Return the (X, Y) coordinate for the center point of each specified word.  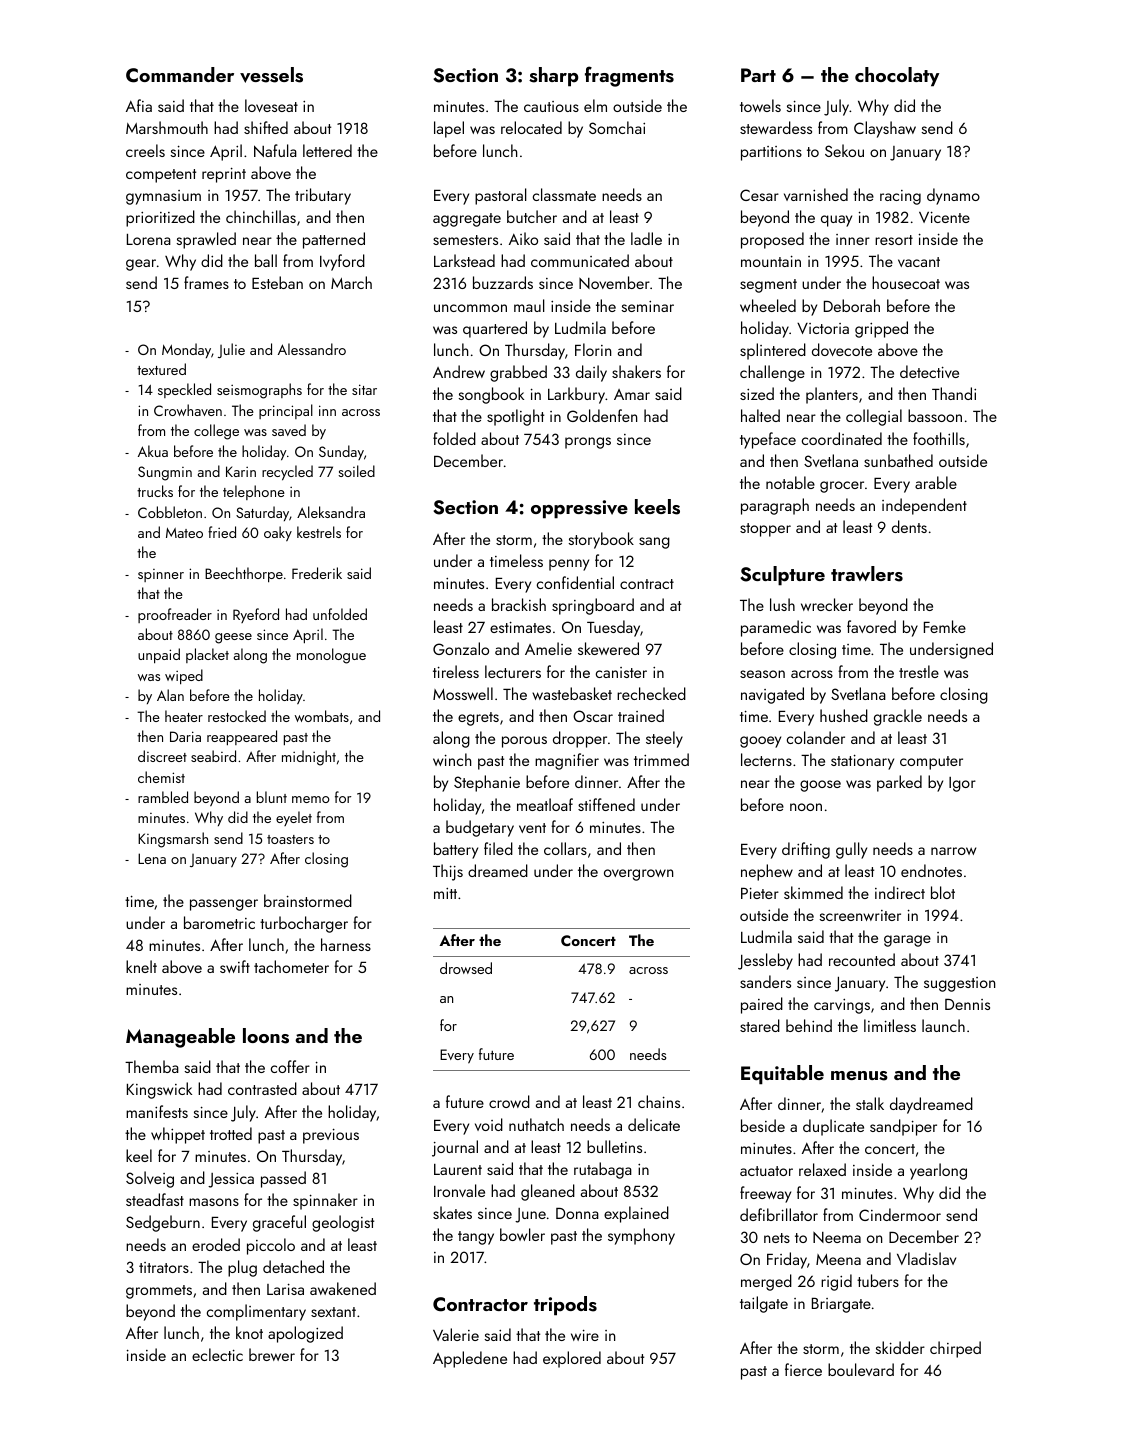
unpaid (159, 655)
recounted (862, 959)
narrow (953, 851)
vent (532, 828)
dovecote (842, 349)
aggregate (467, 220)
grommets (159, 1292)
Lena (152, 858)
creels (145, 150)
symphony (641, 1236)
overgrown (638, 875)
